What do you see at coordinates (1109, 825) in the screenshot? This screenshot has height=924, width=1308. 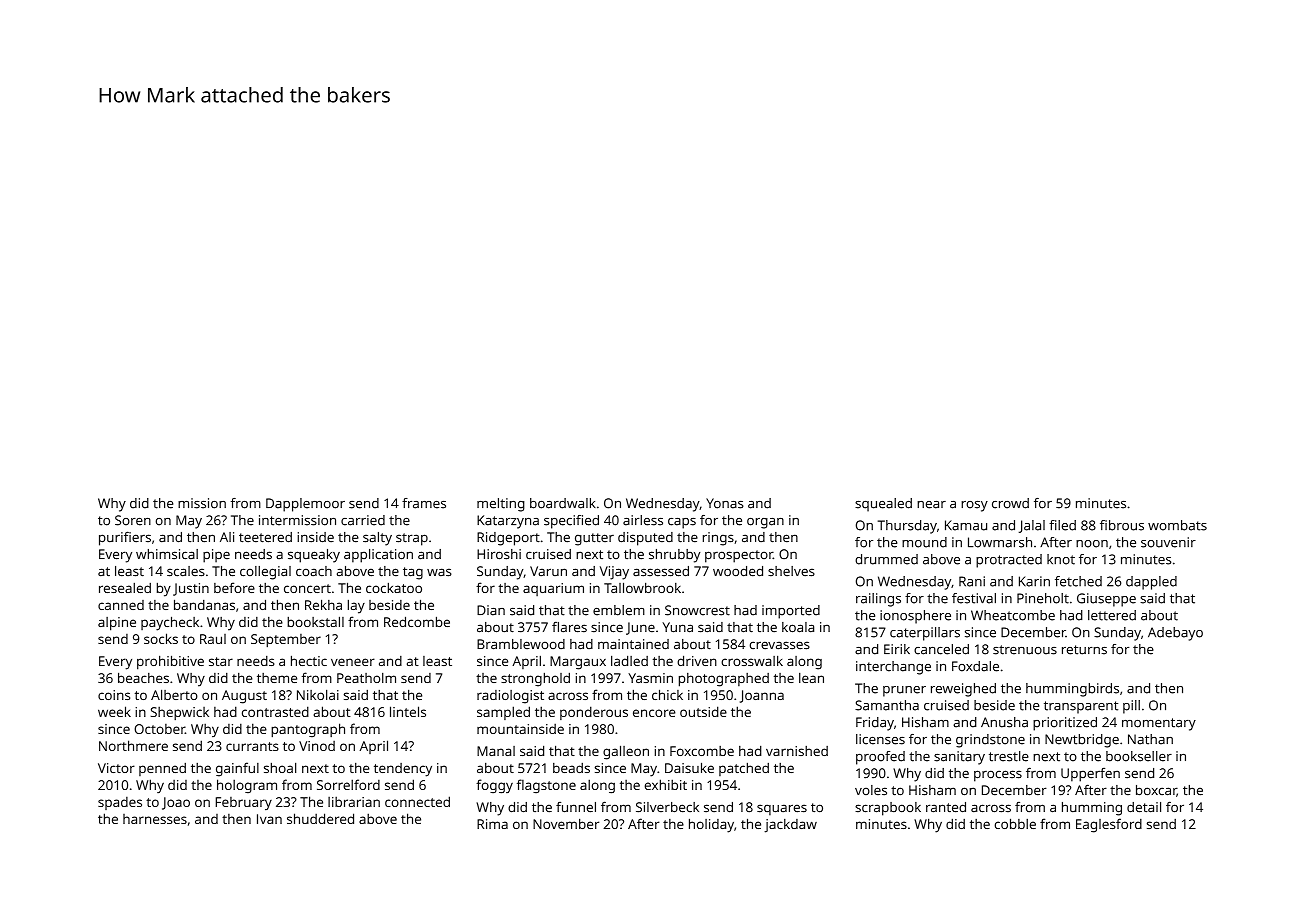 I see `Eaglesford` at bounding box center [1109, 825].
